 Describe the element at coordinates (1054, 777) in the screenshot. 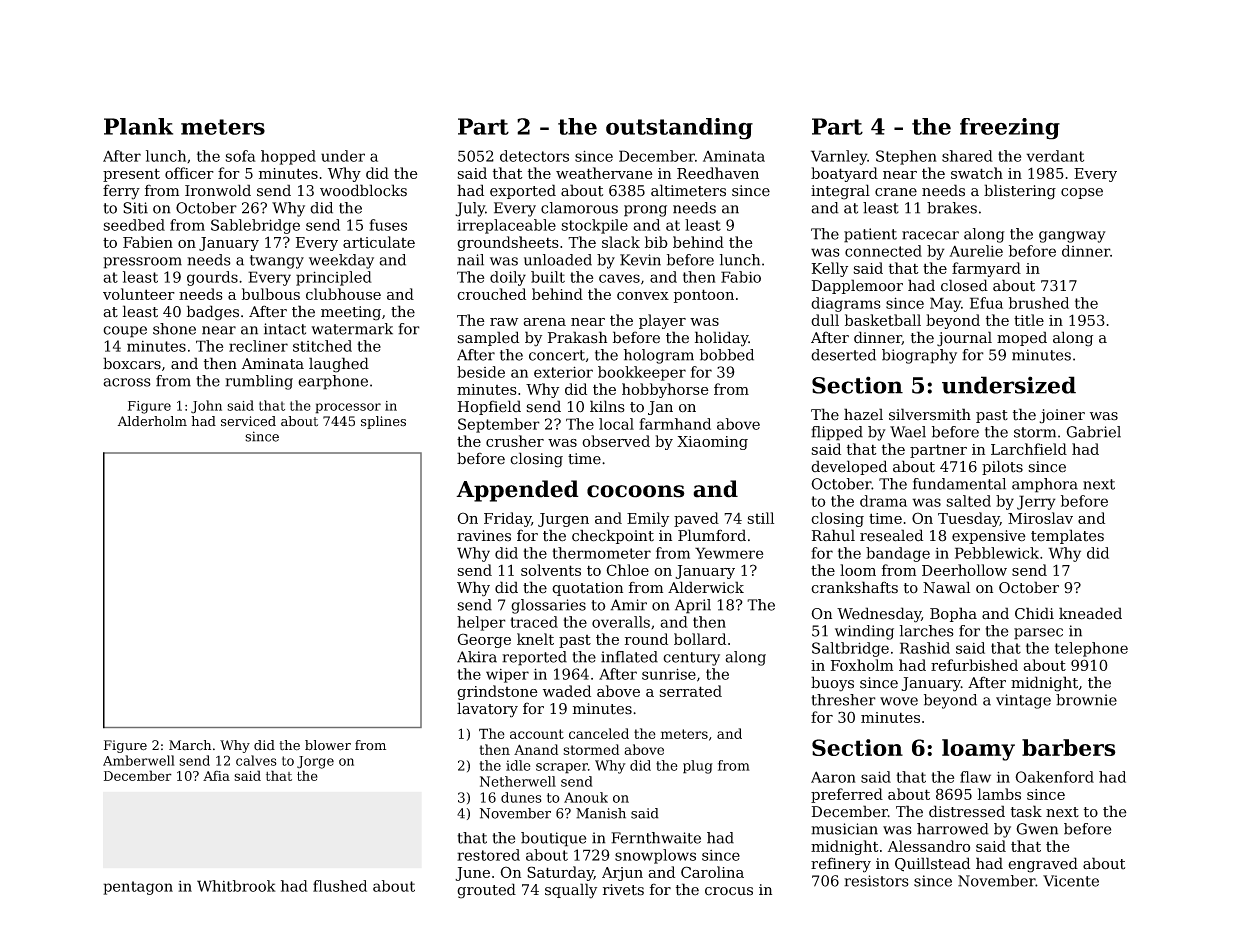

I see `Oakenford` at that location.
